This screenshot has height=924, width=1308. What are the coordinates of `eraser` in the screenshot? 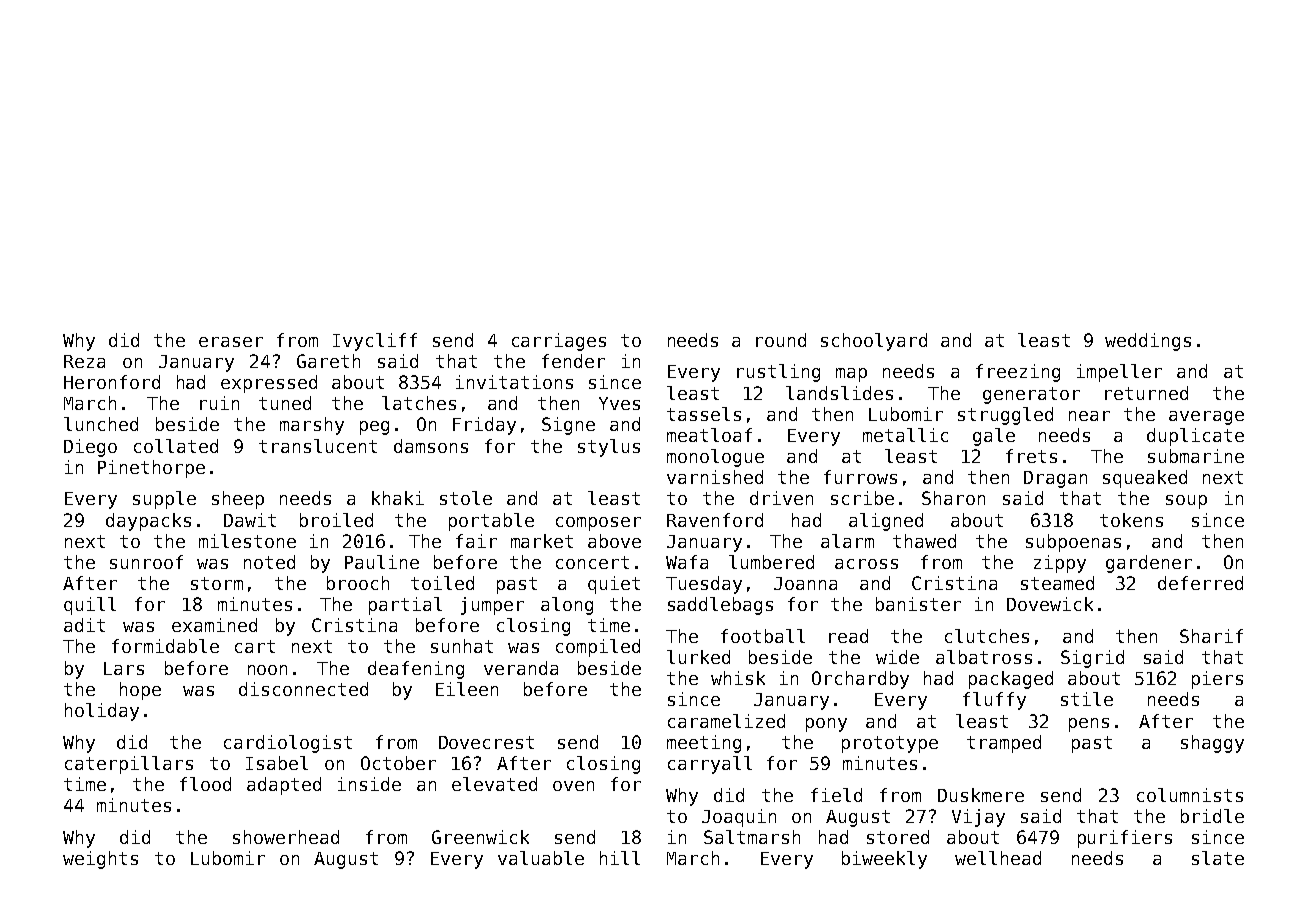 It's located at (231, 342).
